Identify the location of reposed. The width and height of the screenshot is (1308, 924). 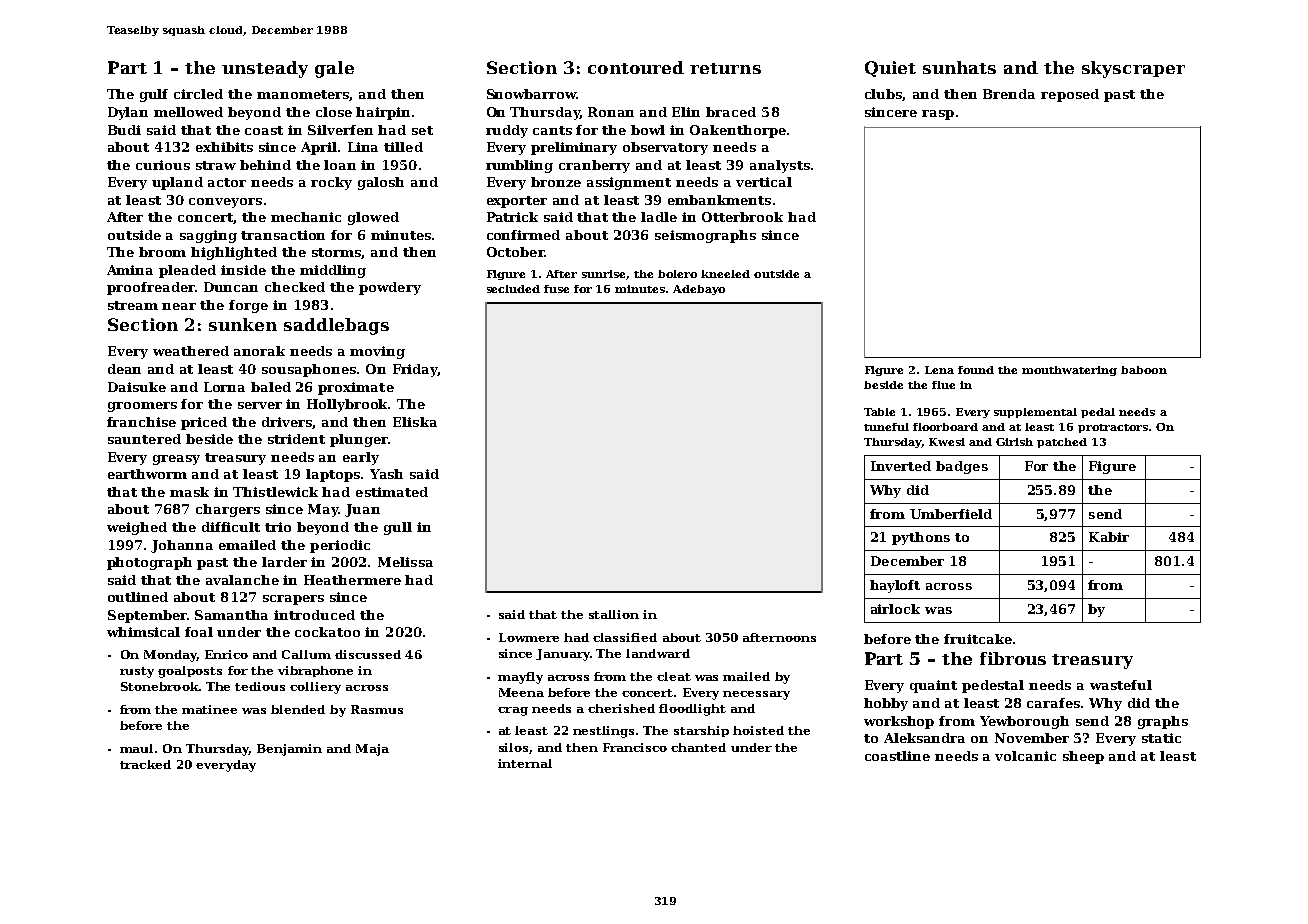
(1070, 95).
